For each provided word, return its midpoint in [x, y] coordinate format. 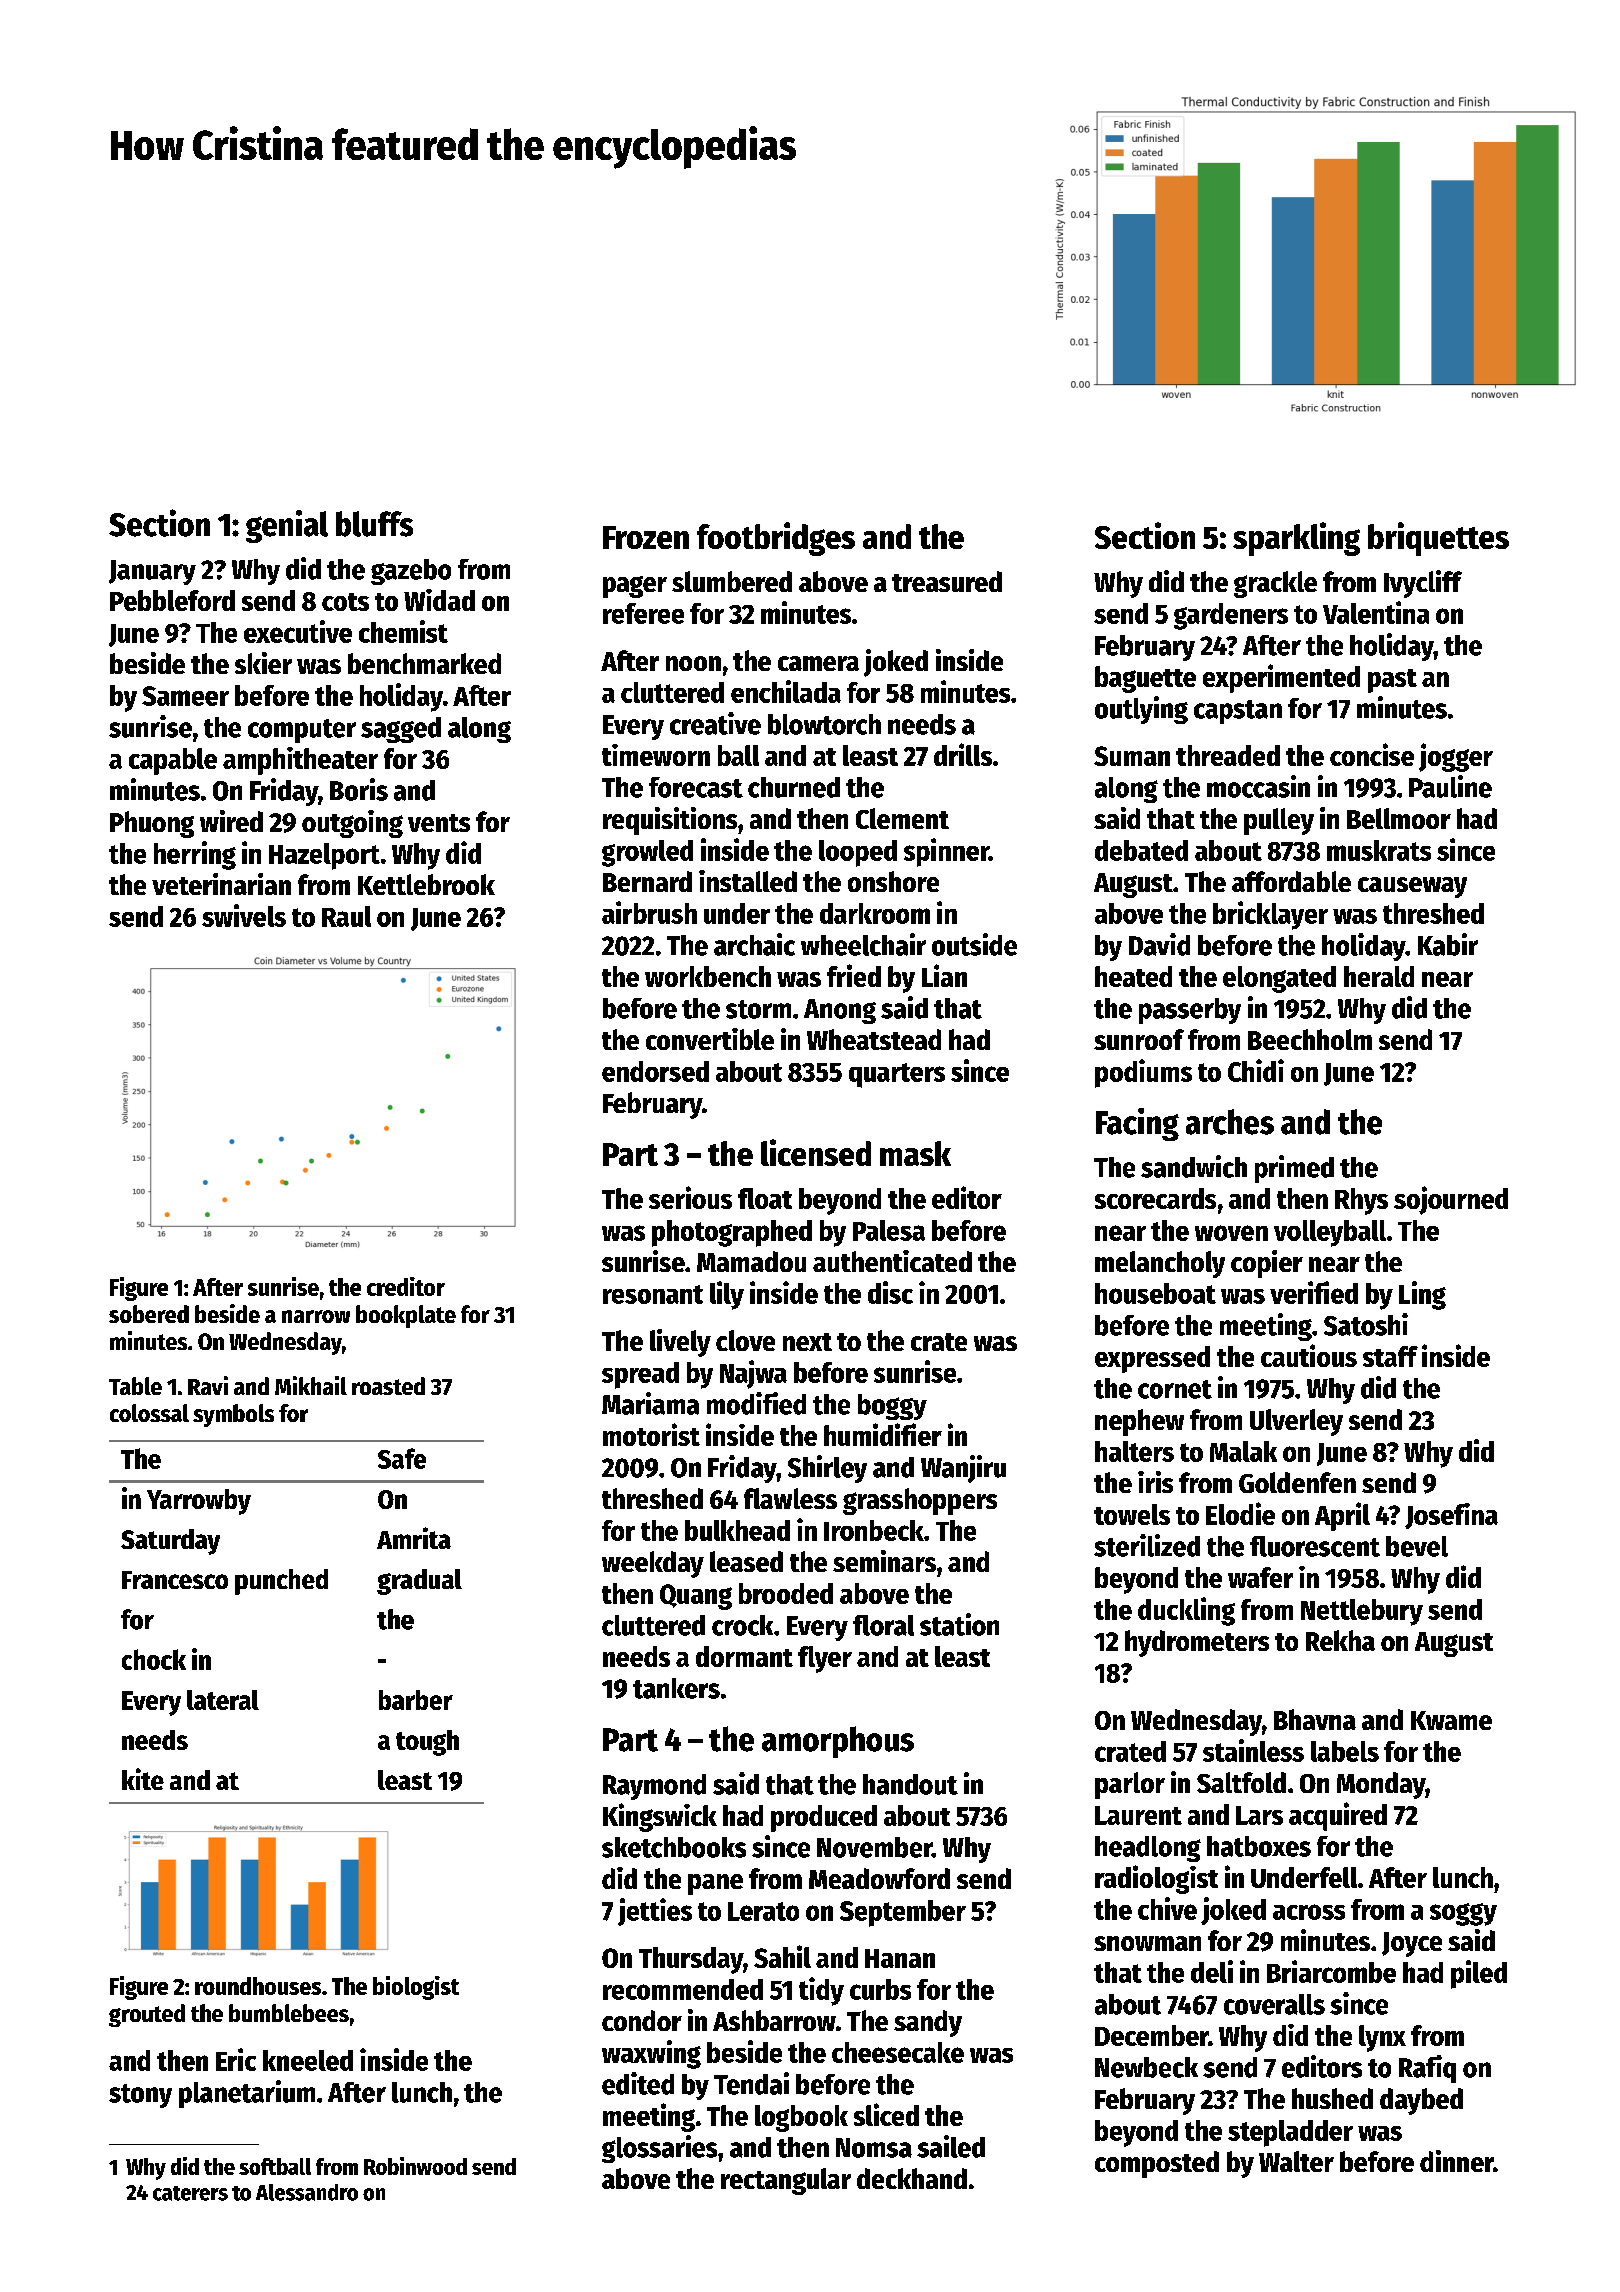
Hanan [900, 1958]
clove [745, 1340]
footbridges [776, 539]
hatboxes [1259, 1846]
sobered [149, 1314]
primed [1294, 1169]
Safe [402, 1458]
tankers [676, 1688]
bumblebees [289, 2013]
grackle [1275, 584]
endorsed [655, 1071]
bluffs [374, 524]
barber [416, 1700]
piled [1479, 1974]
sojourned [1451, 1200]
